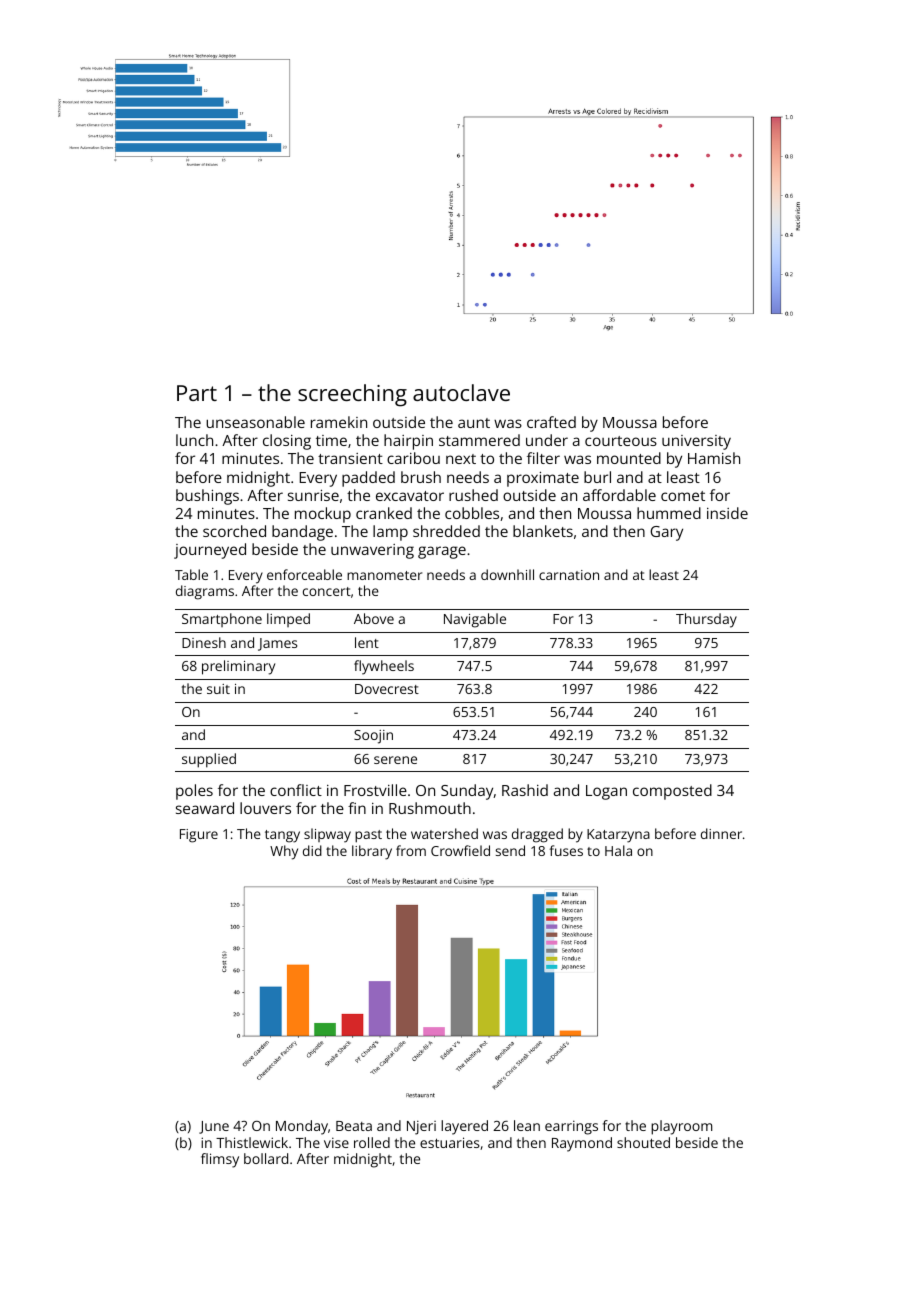 The image size is (924, 1311). I want to click on rushed, so click(473, 495).
